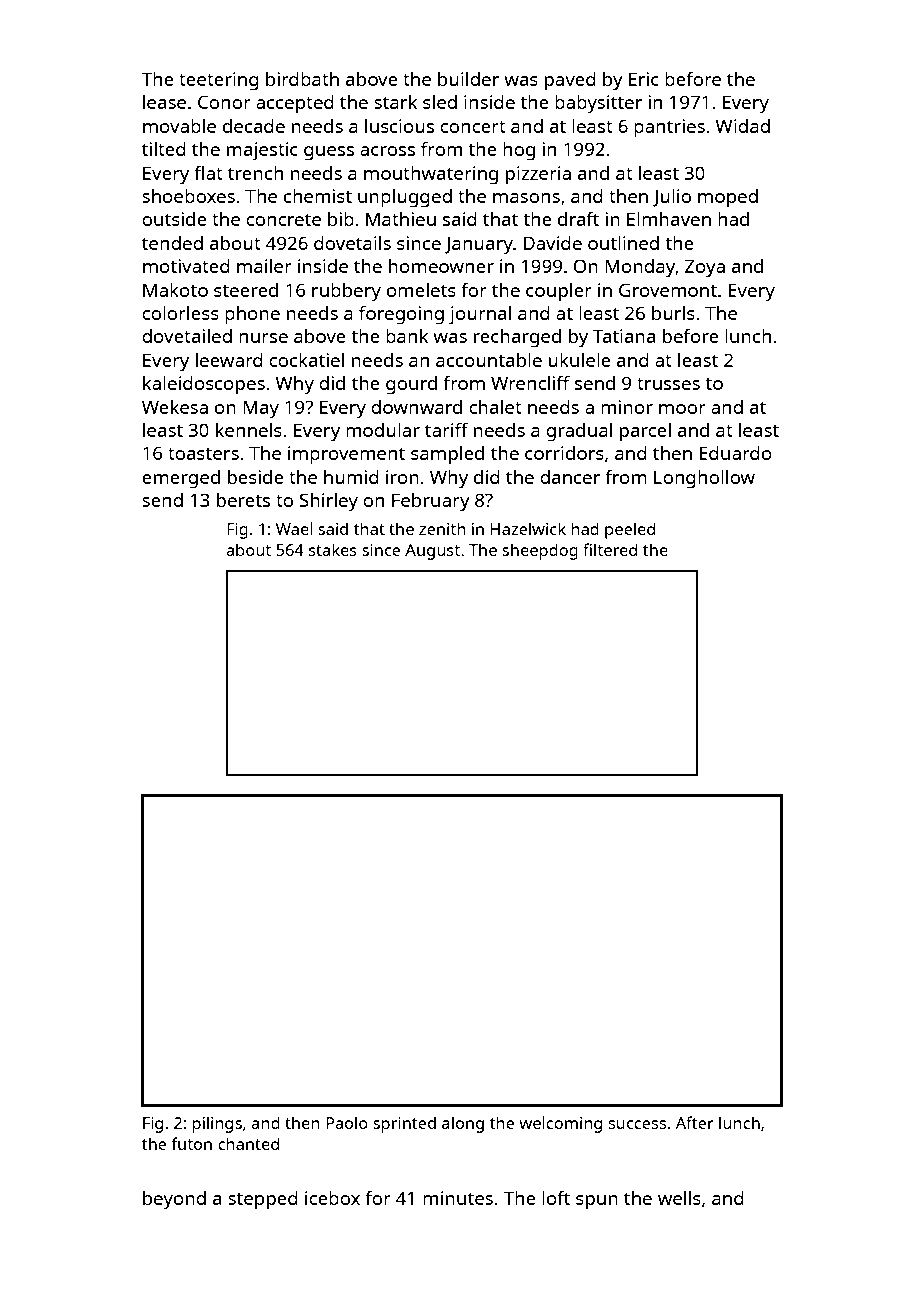 This screenshot has height=1311, width=924. Describe the element at coordinates (333, 549) in the screenshot. I see `stakes` at that location.
